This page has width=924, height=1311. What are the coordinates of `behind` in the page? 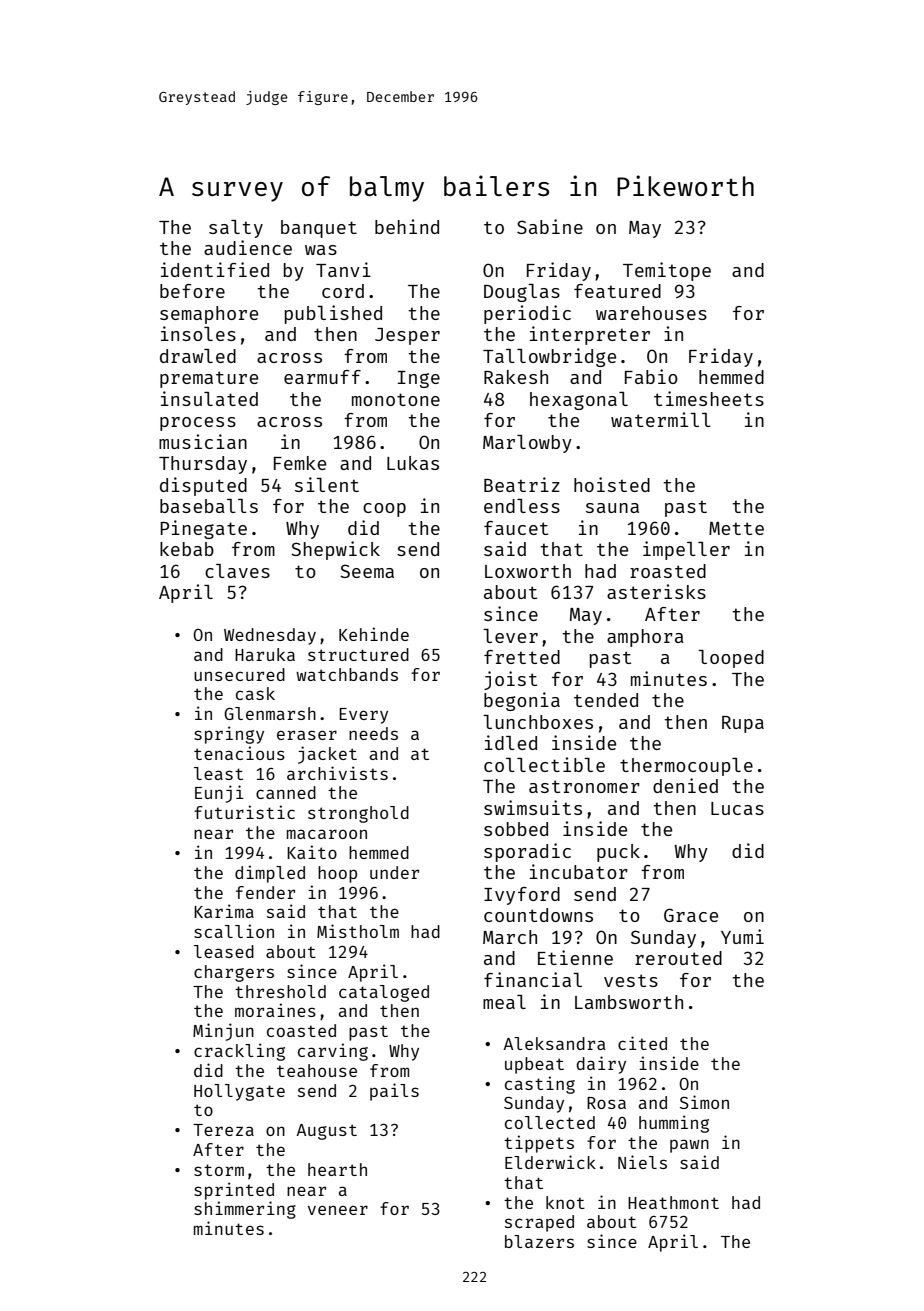 It's located at (407, 226).
